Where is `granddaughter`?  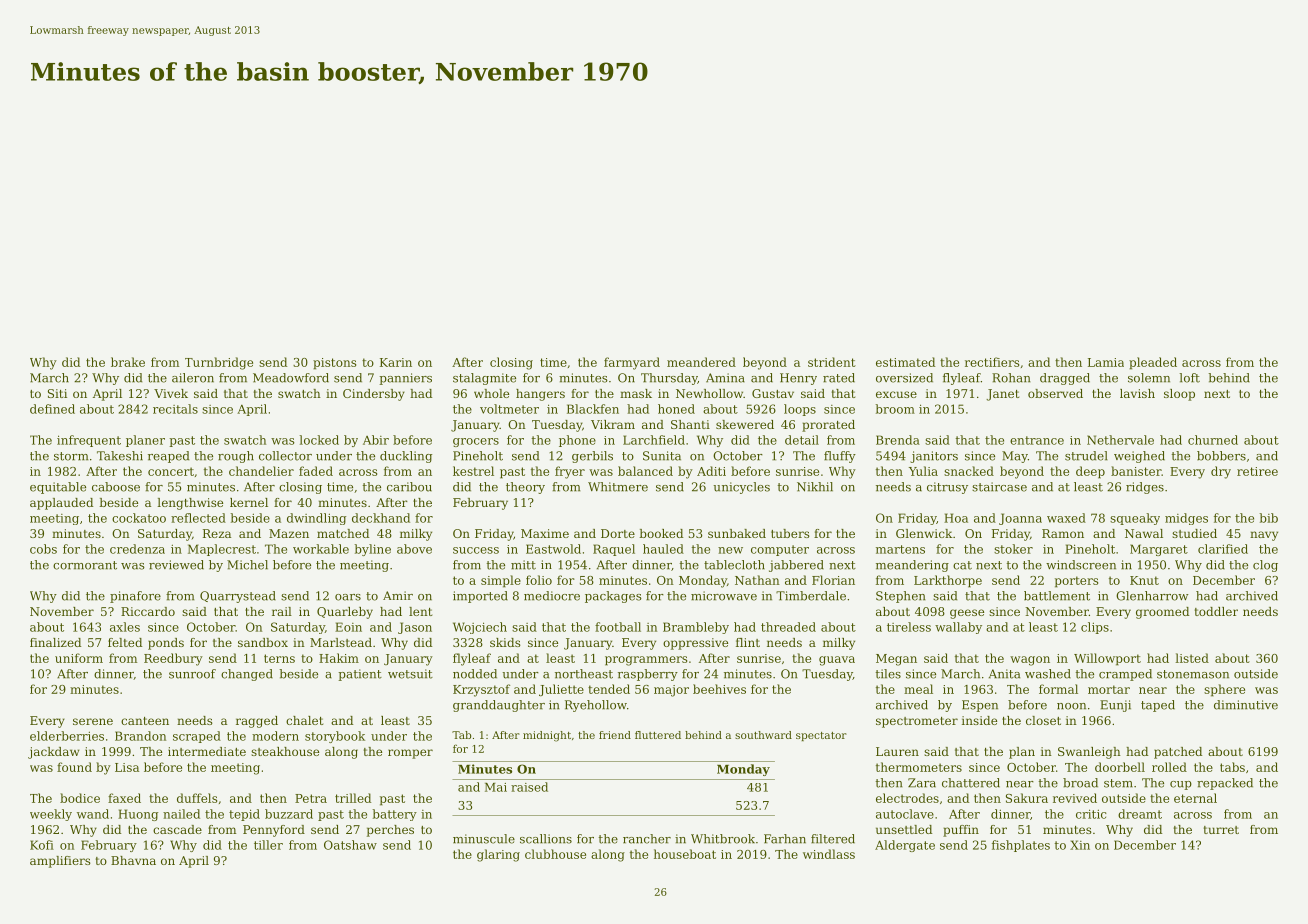
granddaughter is located at coordinates (499, 706).
